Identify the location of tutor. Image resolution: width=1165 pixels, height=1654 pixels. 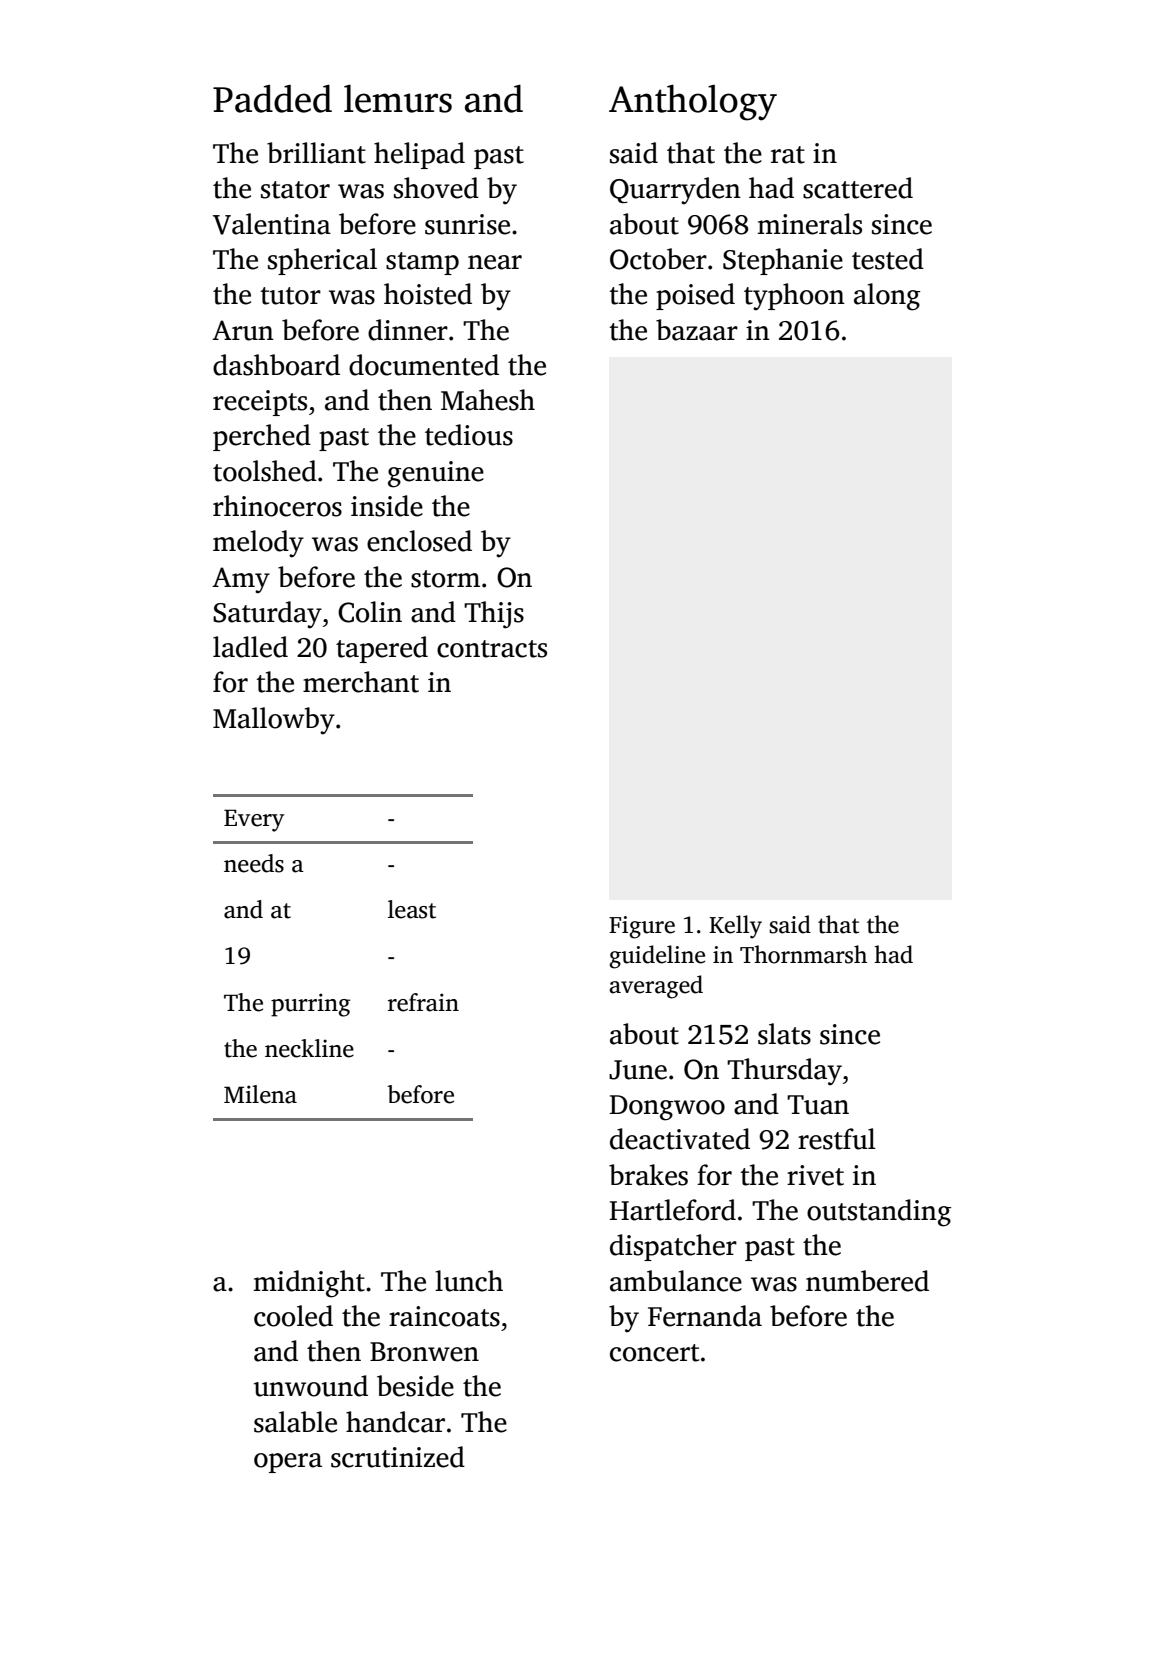
(290, 296).
